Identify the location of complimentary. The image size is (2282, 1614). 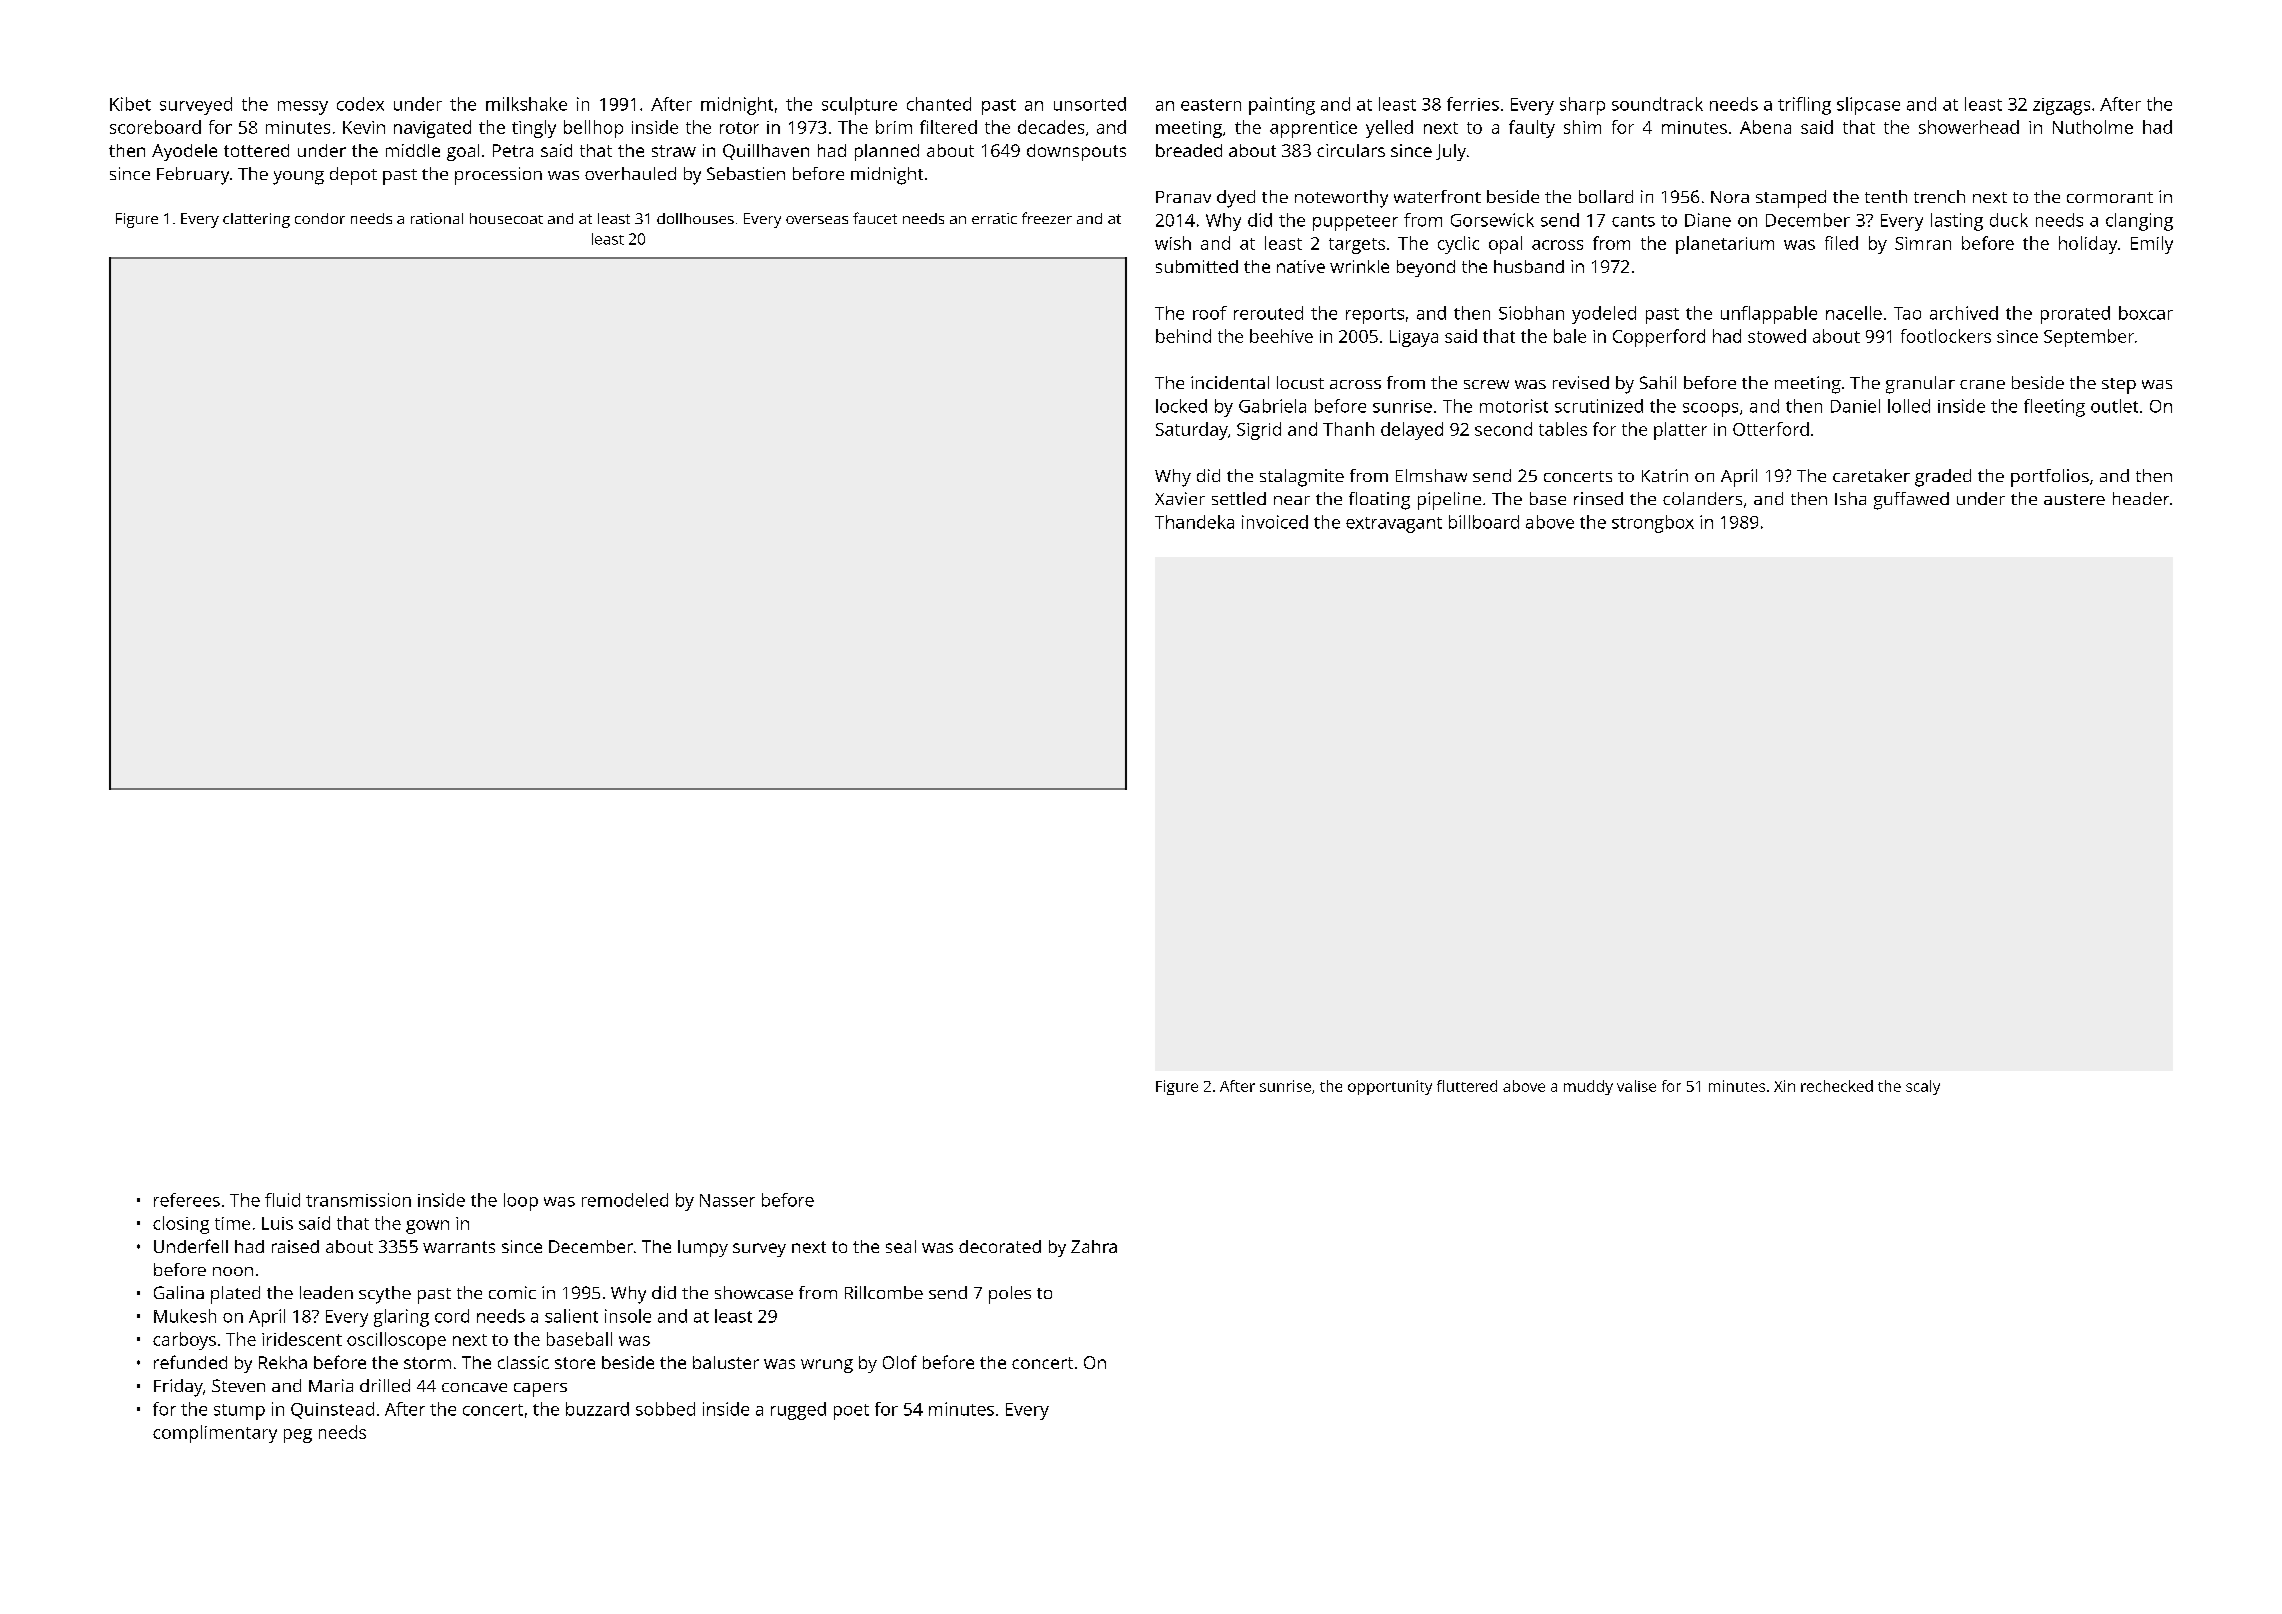
(215, 1434).
